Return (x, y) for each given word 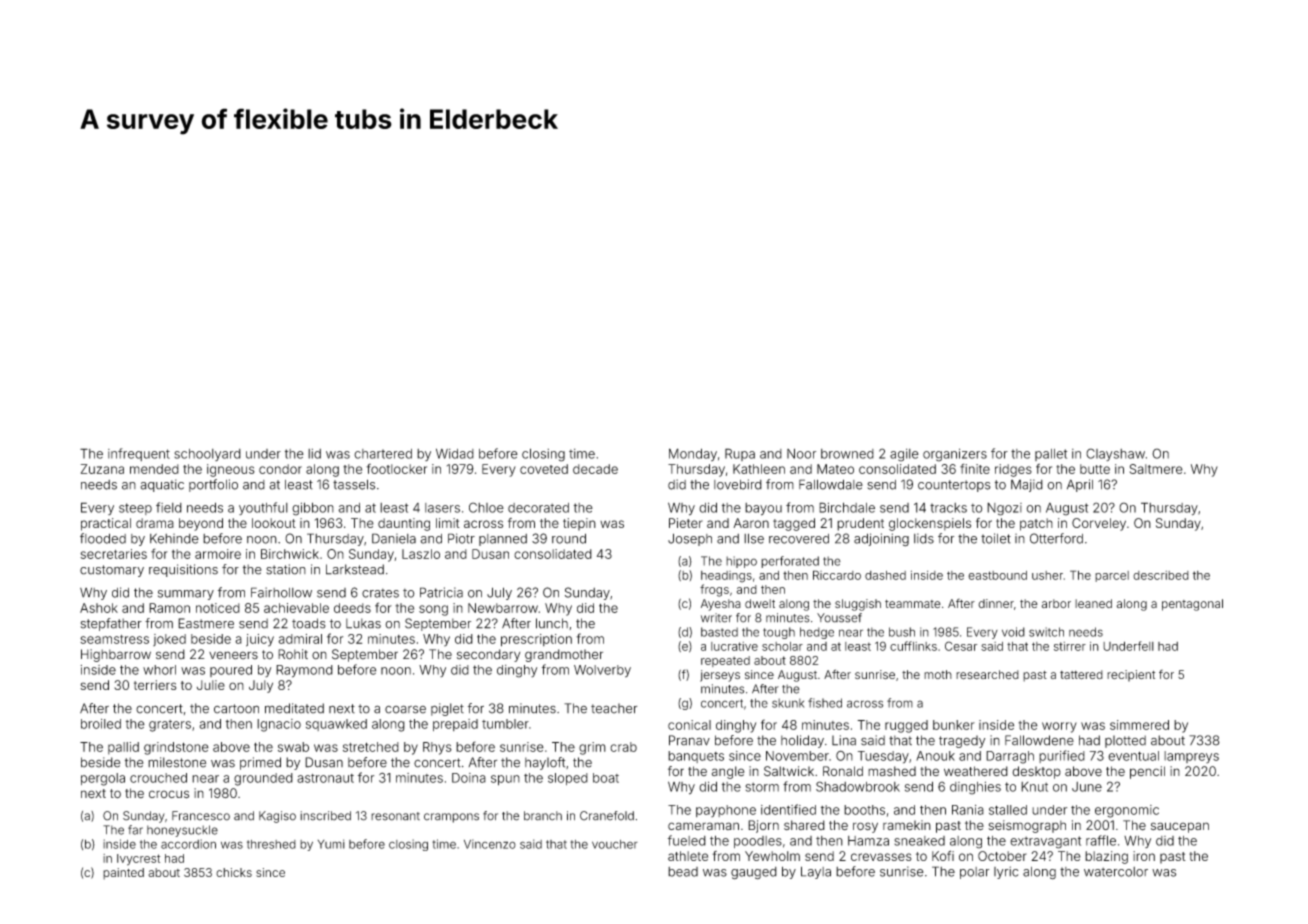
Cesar (961, 646)
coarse (405, 709)
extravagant (1045, 842)
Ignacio (279, 725)
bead (683, 872)
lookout (274, 523)
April (1080, 485)
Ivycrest (138, 860)
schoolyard (207, 455)
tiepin (579, 524)
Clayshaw (1115, 454)
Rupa (740, 454)
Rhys (437, 748)
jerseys (720, 676)
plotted (1125, 741)
